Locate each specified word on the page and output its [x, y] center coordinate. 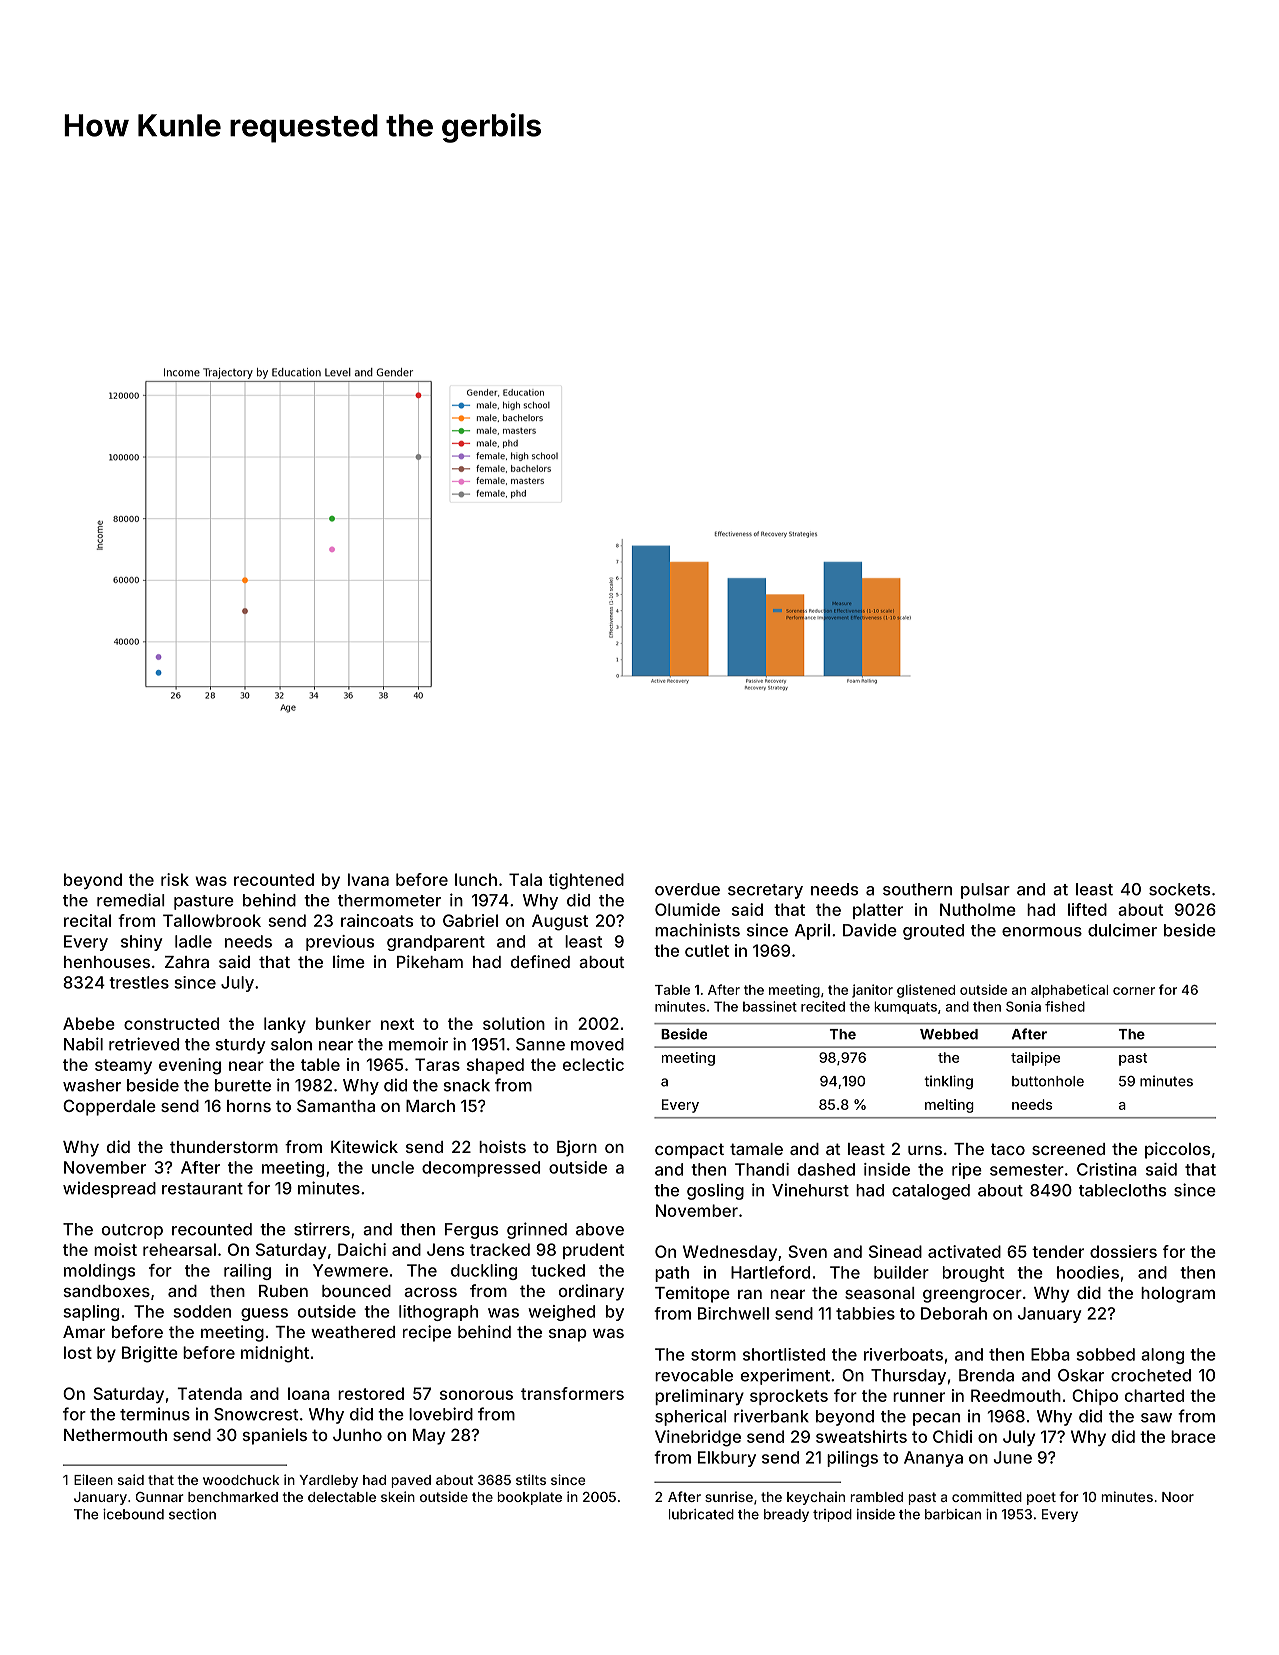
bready [786, 1515]
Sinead [895, 1251]
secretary [765, 891]
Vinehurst [810, 1190]
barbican [953, 1514]
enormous [1042, 932]
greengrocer [972, 1296]
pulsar [985, 891]
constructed [171, 1023]
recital [87, 920]
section [192, 1514]
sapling [91, 1313]
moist [115, 1249]
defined [540, 961]
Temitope [692, 1294]
